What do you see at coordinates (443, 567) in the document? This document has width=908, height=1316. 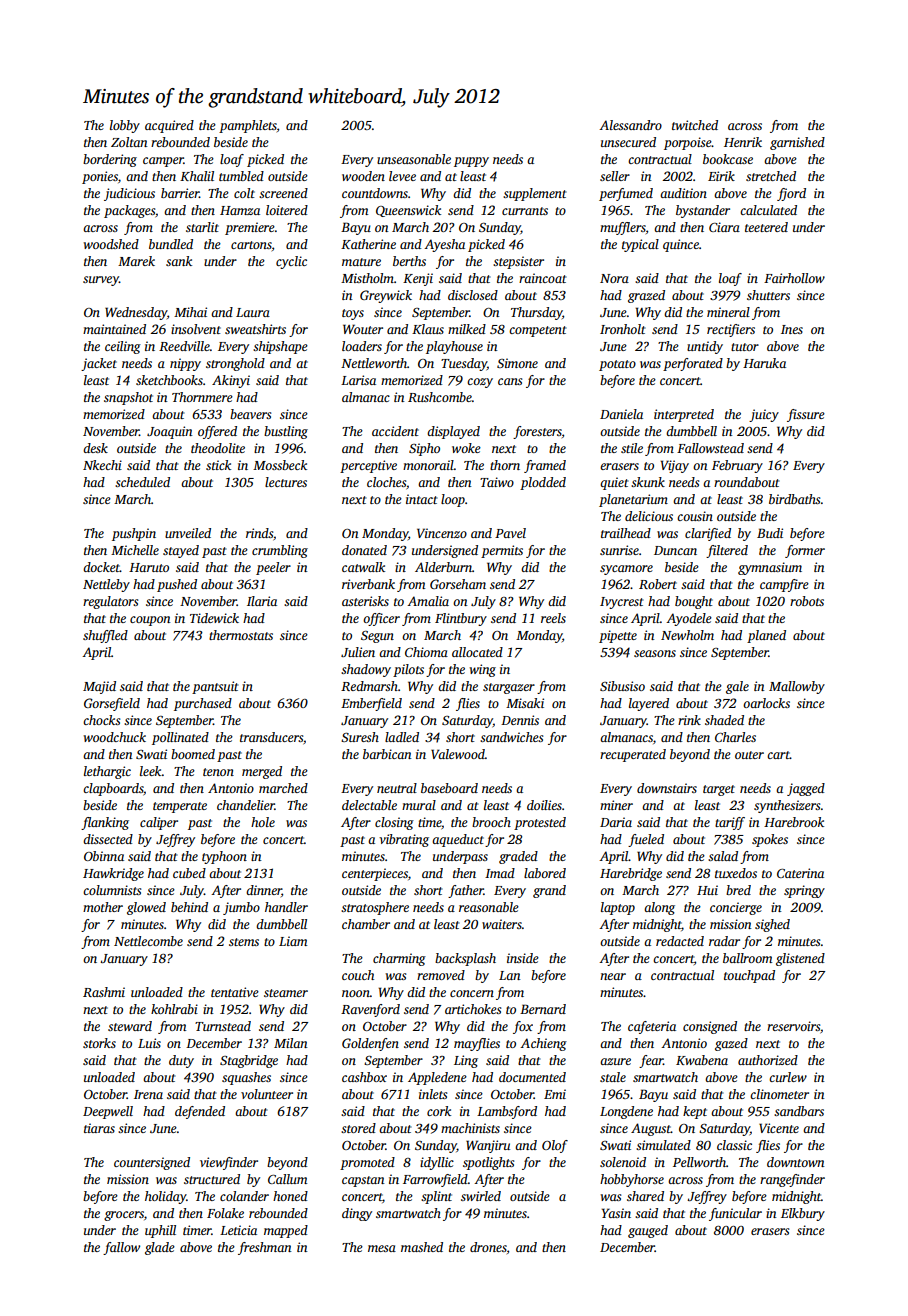 I see `Alderburn` at bounding box center [443, 567].
